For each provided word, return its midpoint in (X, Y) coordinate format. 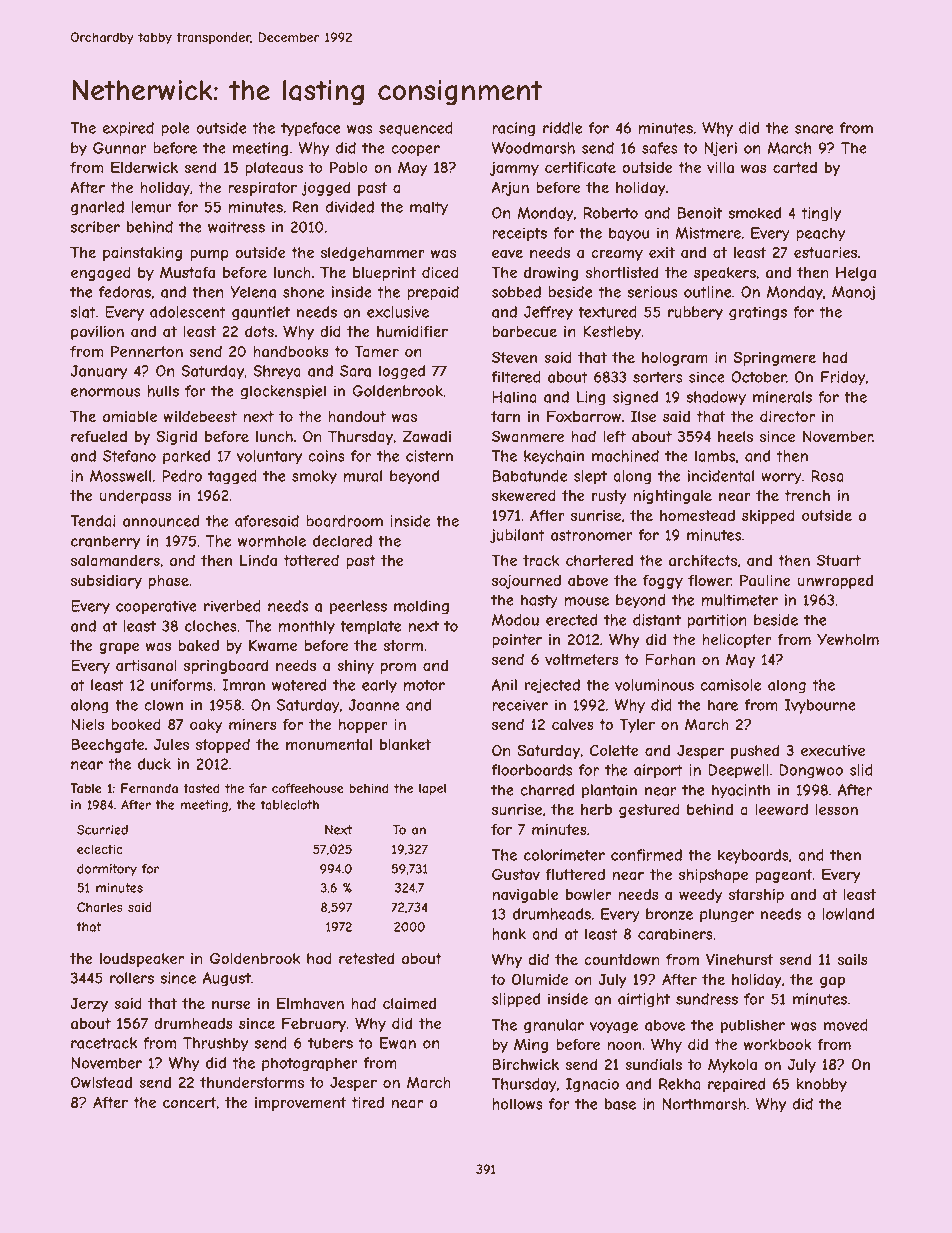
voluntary (269, 457)
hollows (517, 1104)
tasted (201, 788)
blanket (405, 744)
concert (190, 1103)
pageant (784, 876)
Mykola (732, 1066)
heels (735, 436)
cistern (429, 456)
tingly (821, 214)
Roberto (610, 213)
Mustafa (187, 272)
